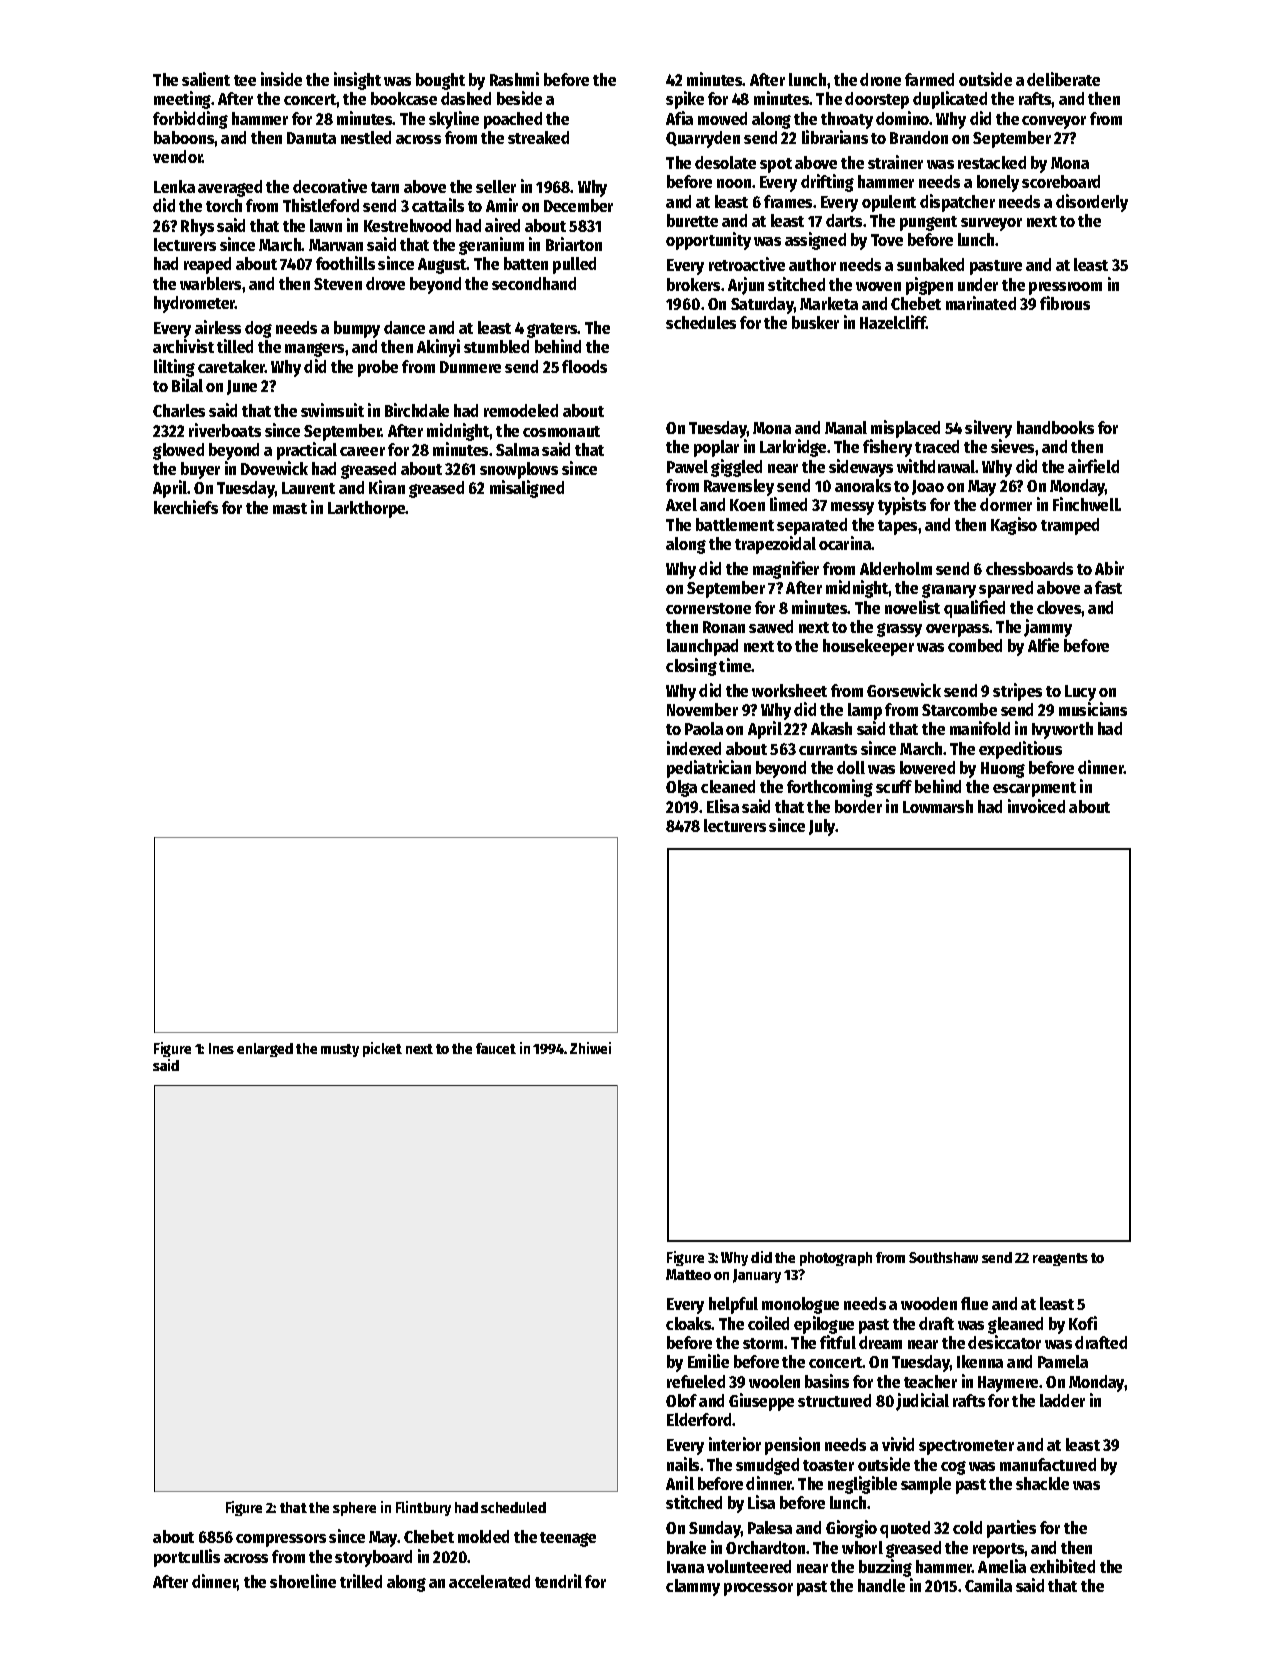 The height and width of the document is (1663, 1285). I want to click on accelerated, so click(489, 1581).
